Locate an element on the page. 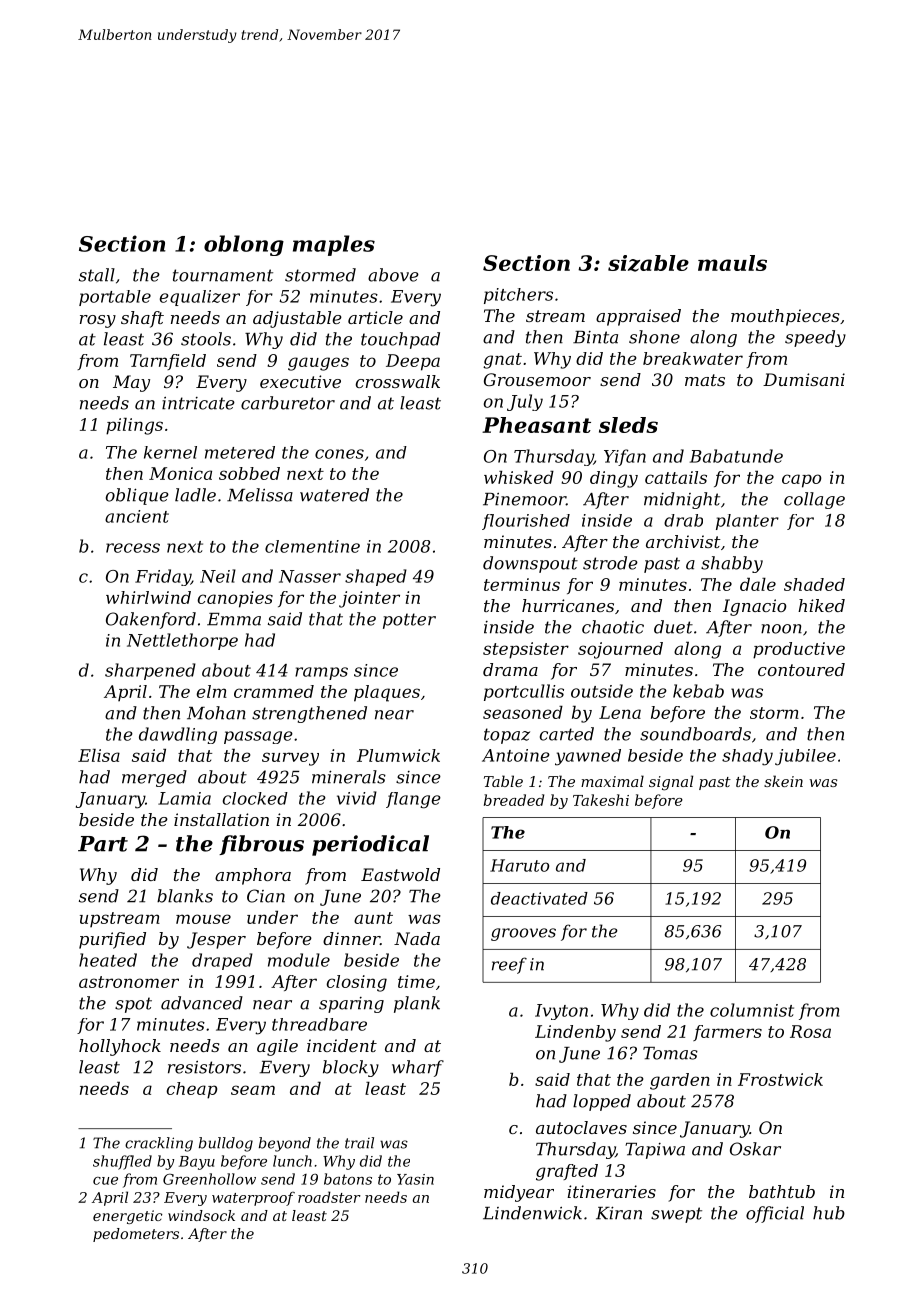 This document has width=924, height=1308. oblong is located at coordinates (244, 245).
